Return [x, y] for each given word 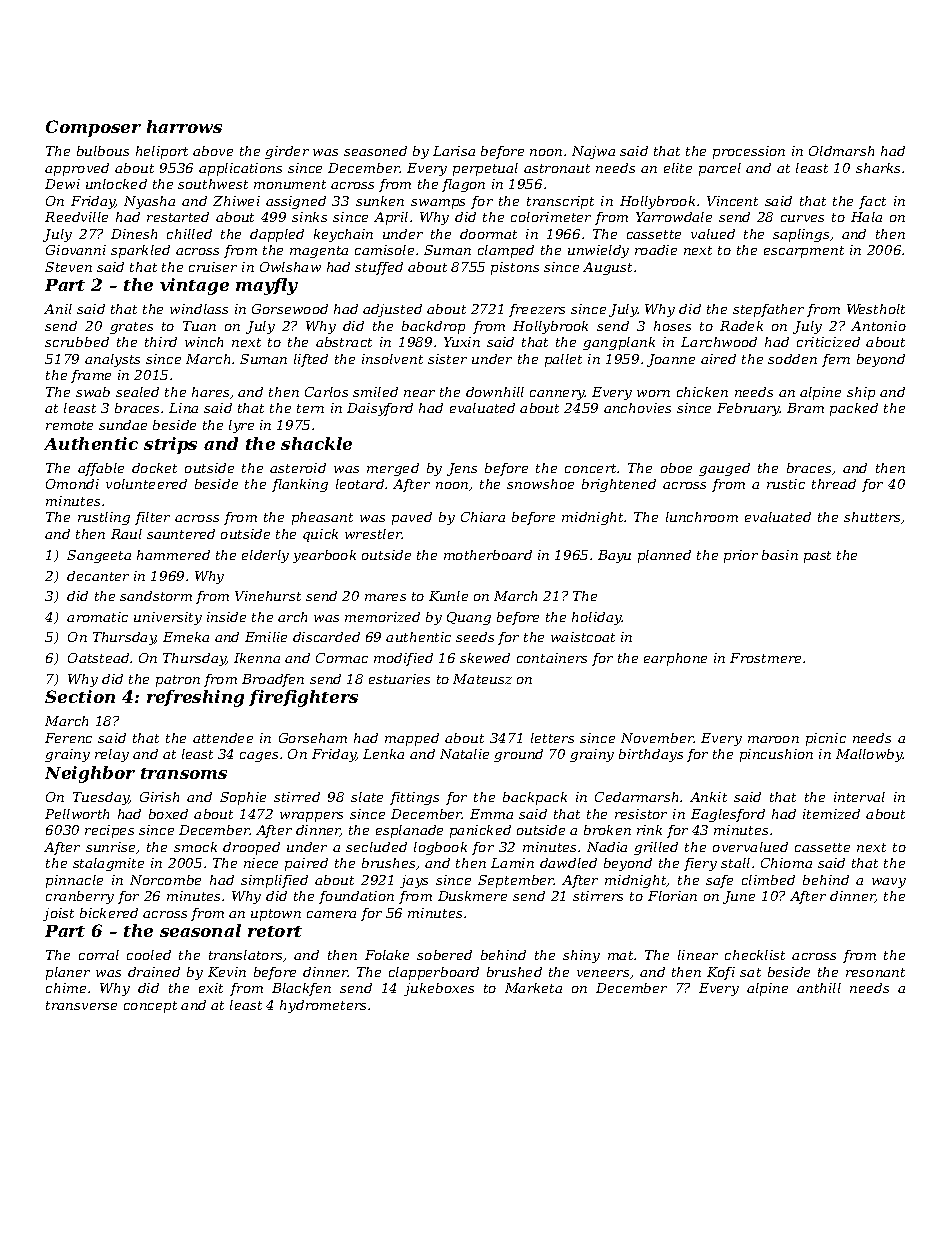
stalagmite [108, 864]
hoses [672, 326]
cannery [557, 395]
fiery [700, 864]
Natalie [464, 754]
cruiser [213, 267]
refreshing [195, 698]
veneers [603, 973]
